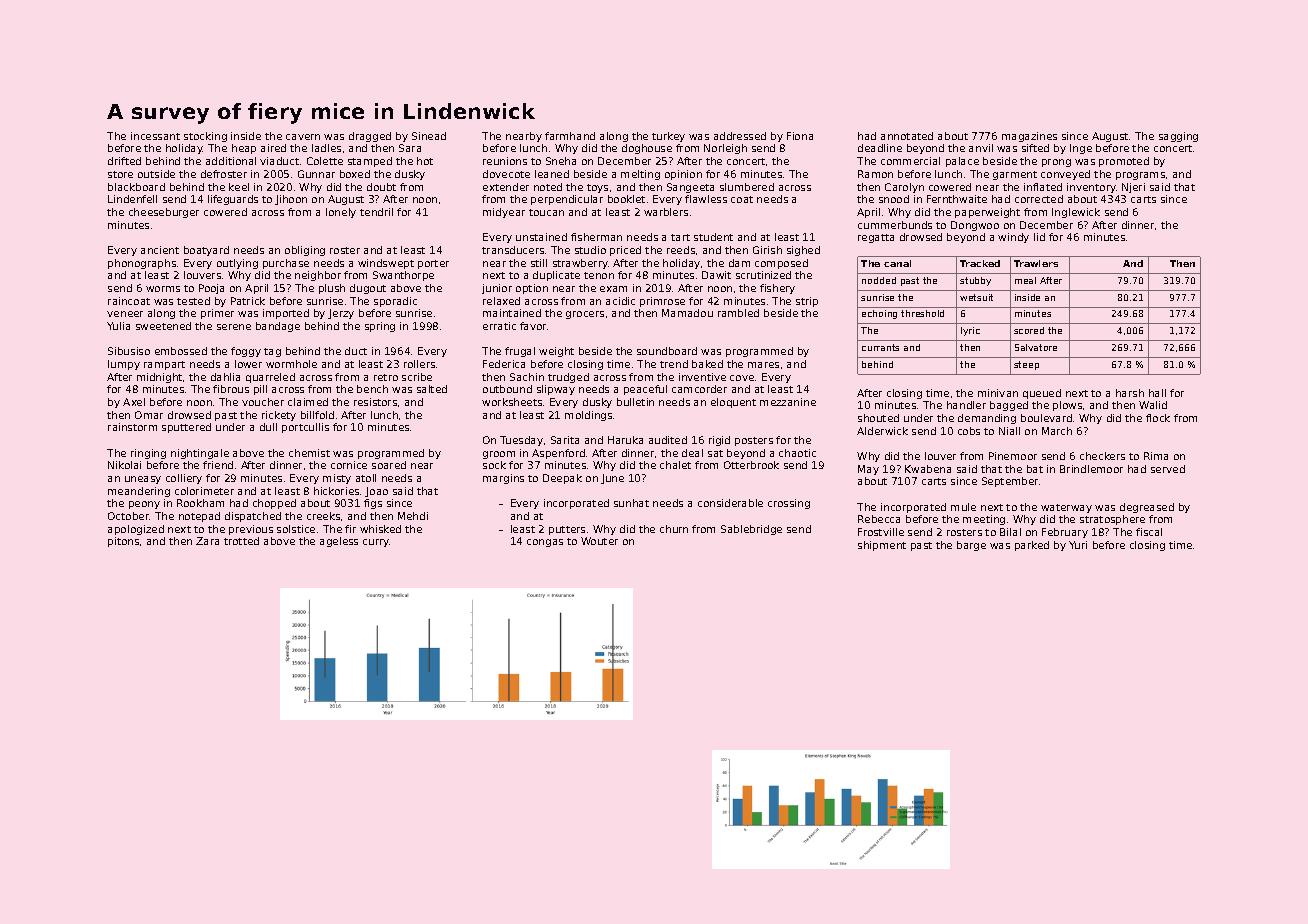 The width and height of the screenshot is (1308, 924). Describe the element at coordinates (706, 199) in the screenshot. I see `flawless` at that location.
